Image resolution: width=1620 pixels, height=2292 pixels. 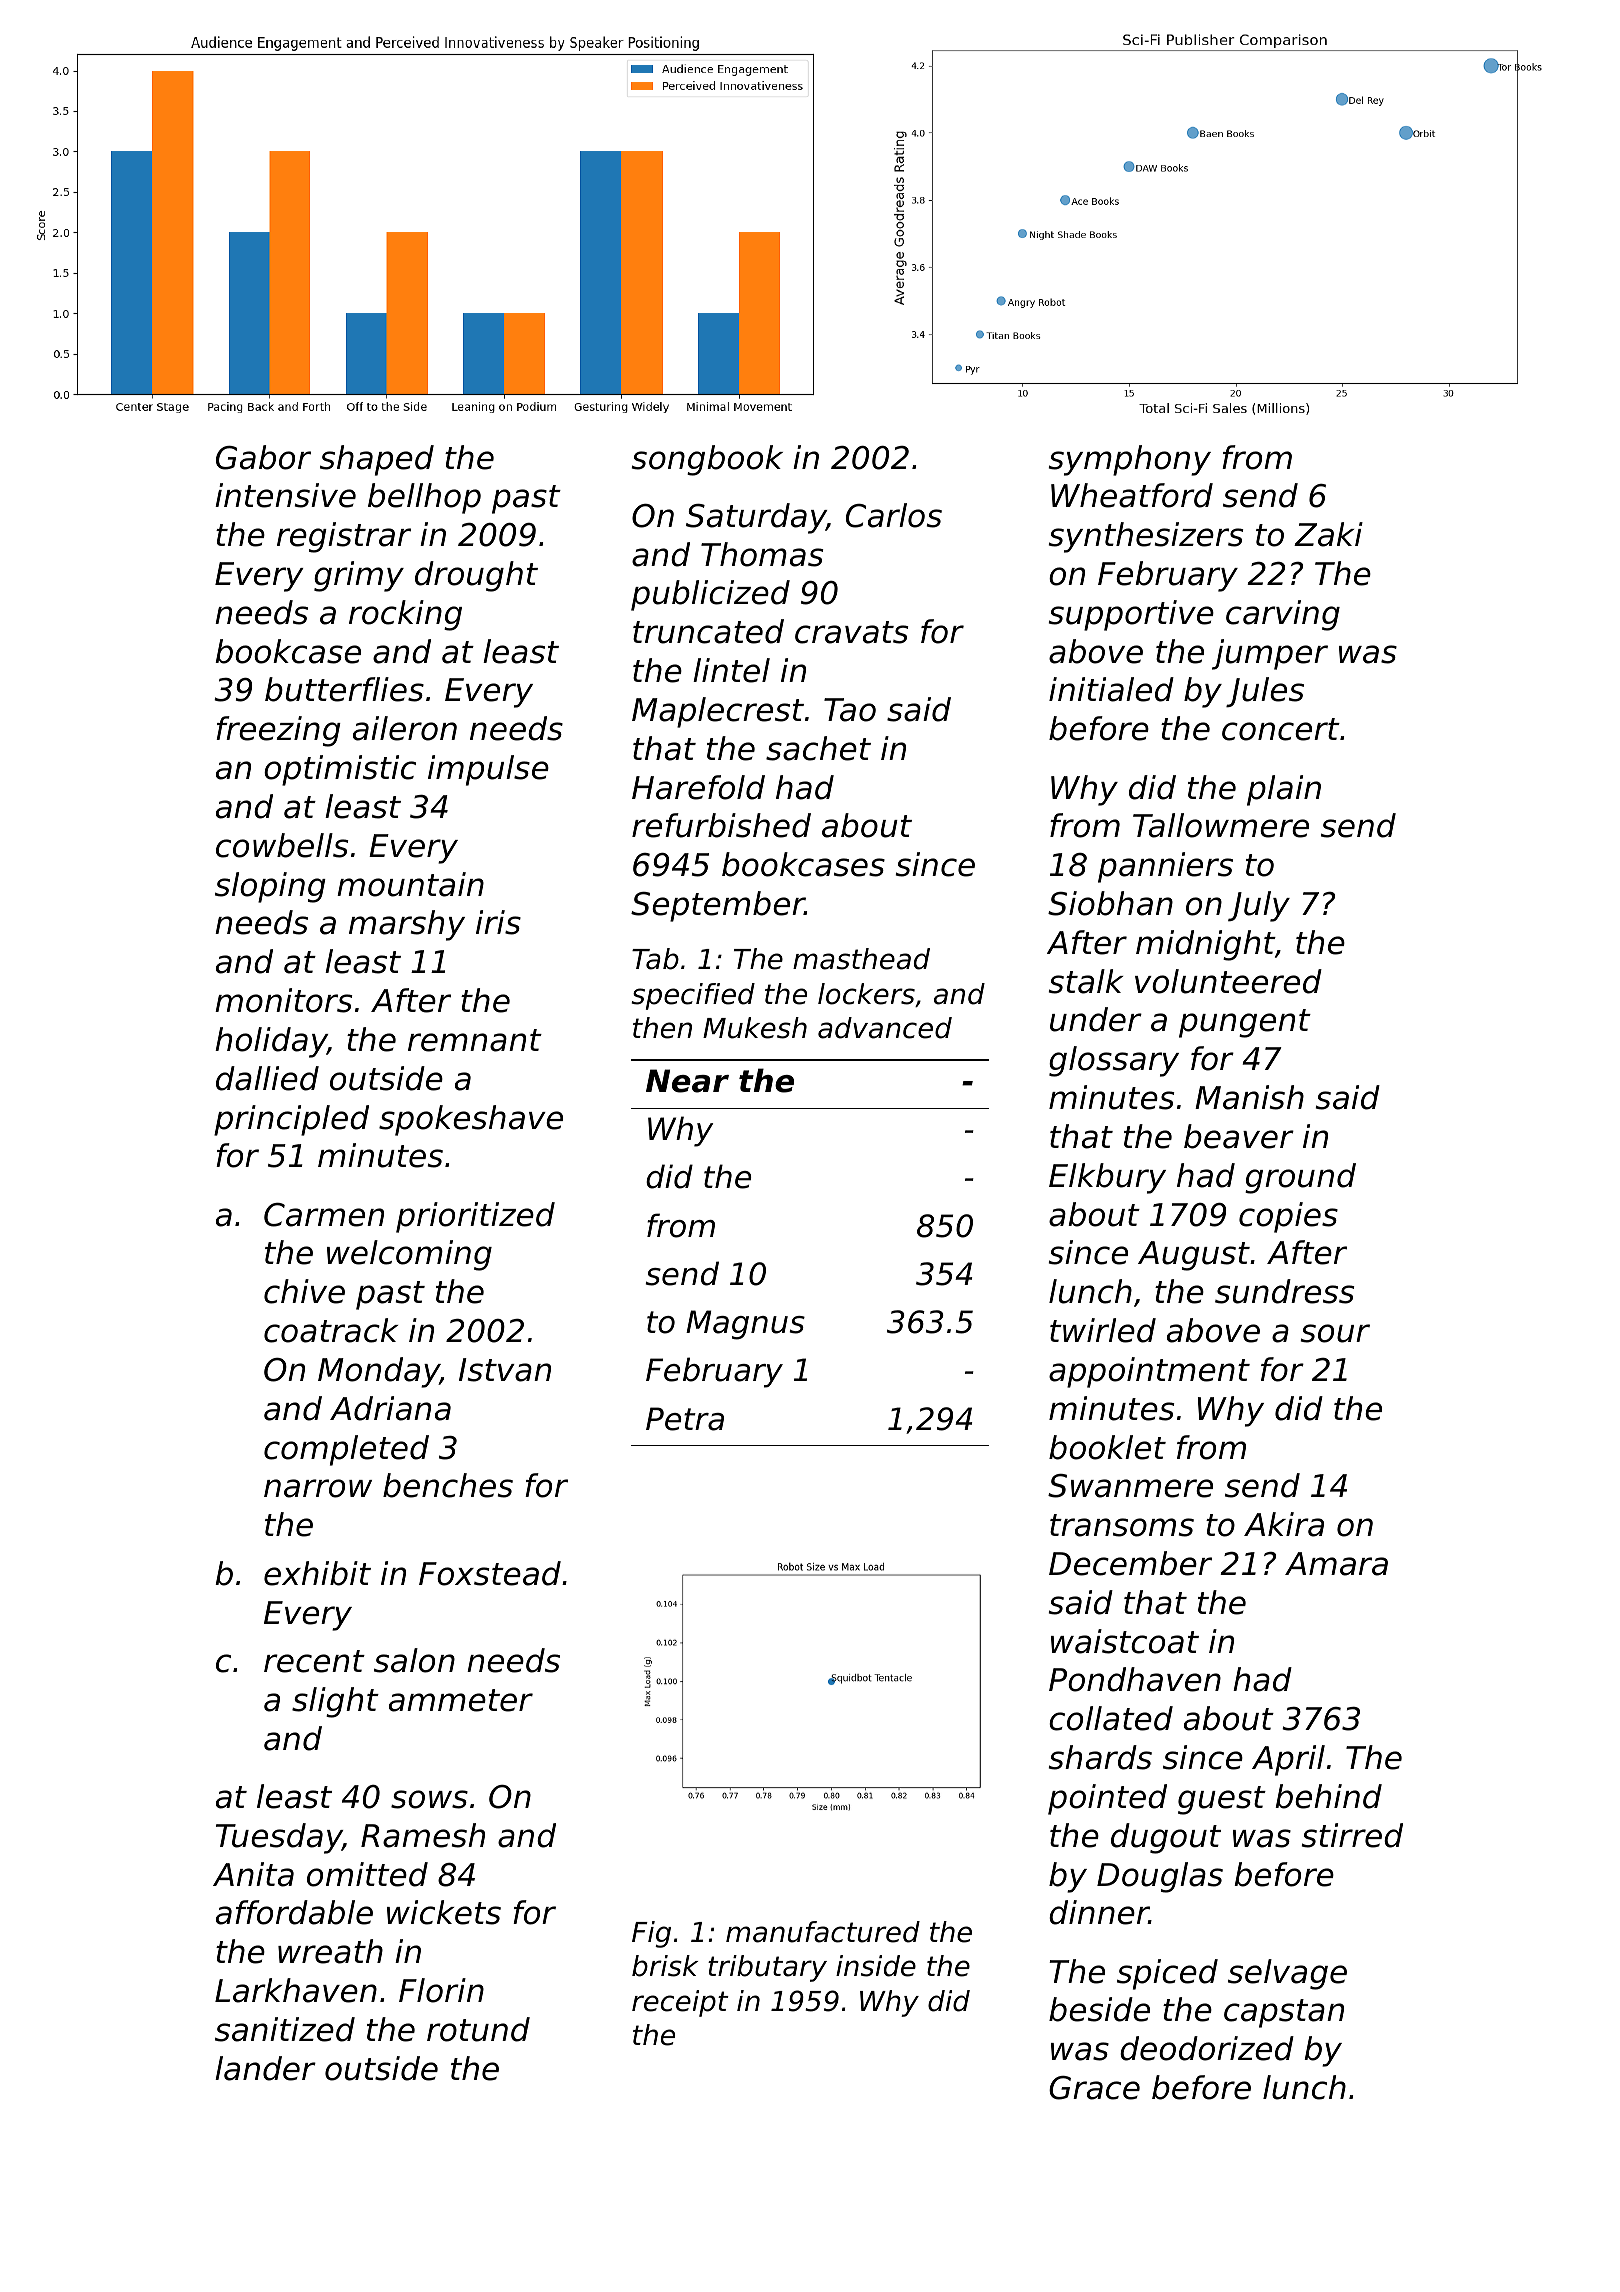 What do you see at coordinates (1110, 903) in the page?
I see `Siobhan` at bounding box center [1110, 903].
